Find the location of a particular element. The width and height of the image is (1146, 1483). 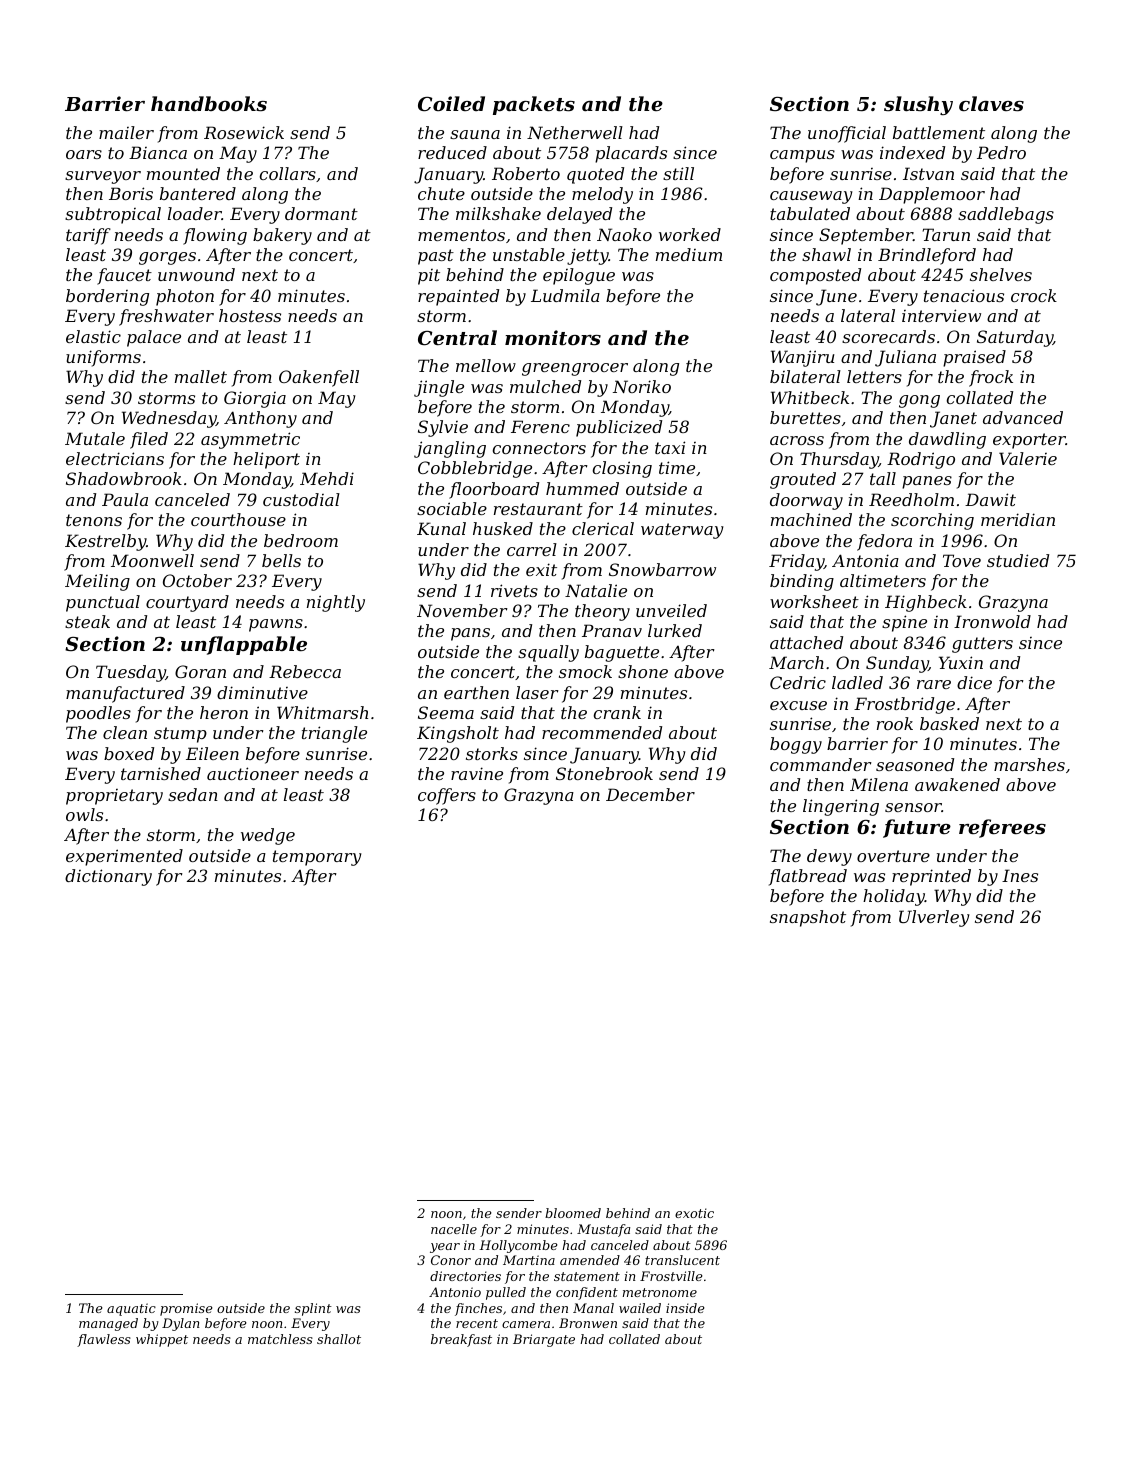

causeway is located at coordinates (811, 197).
